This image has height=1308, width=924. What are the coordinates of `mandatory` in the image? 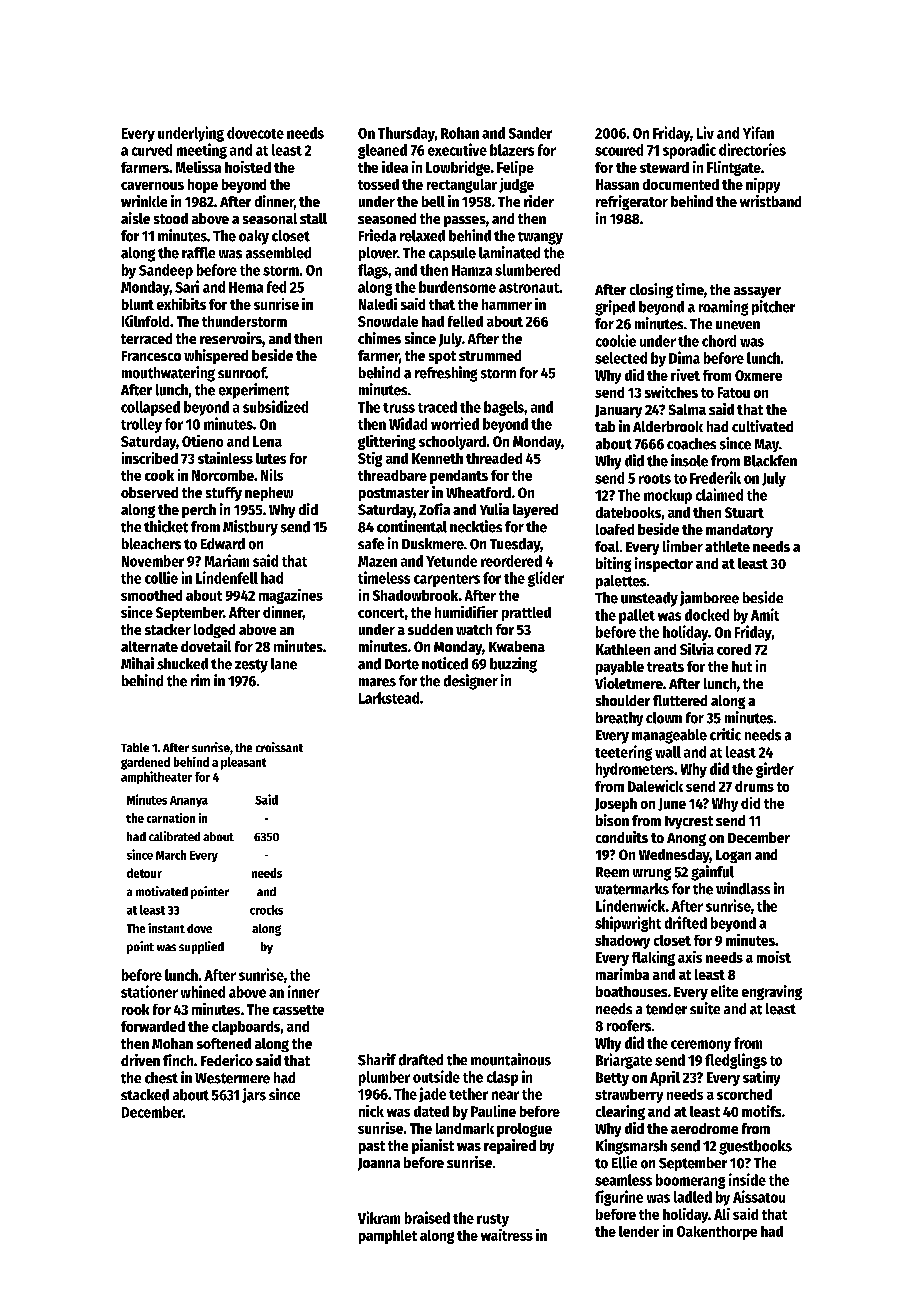 It's located at (739, 531).
